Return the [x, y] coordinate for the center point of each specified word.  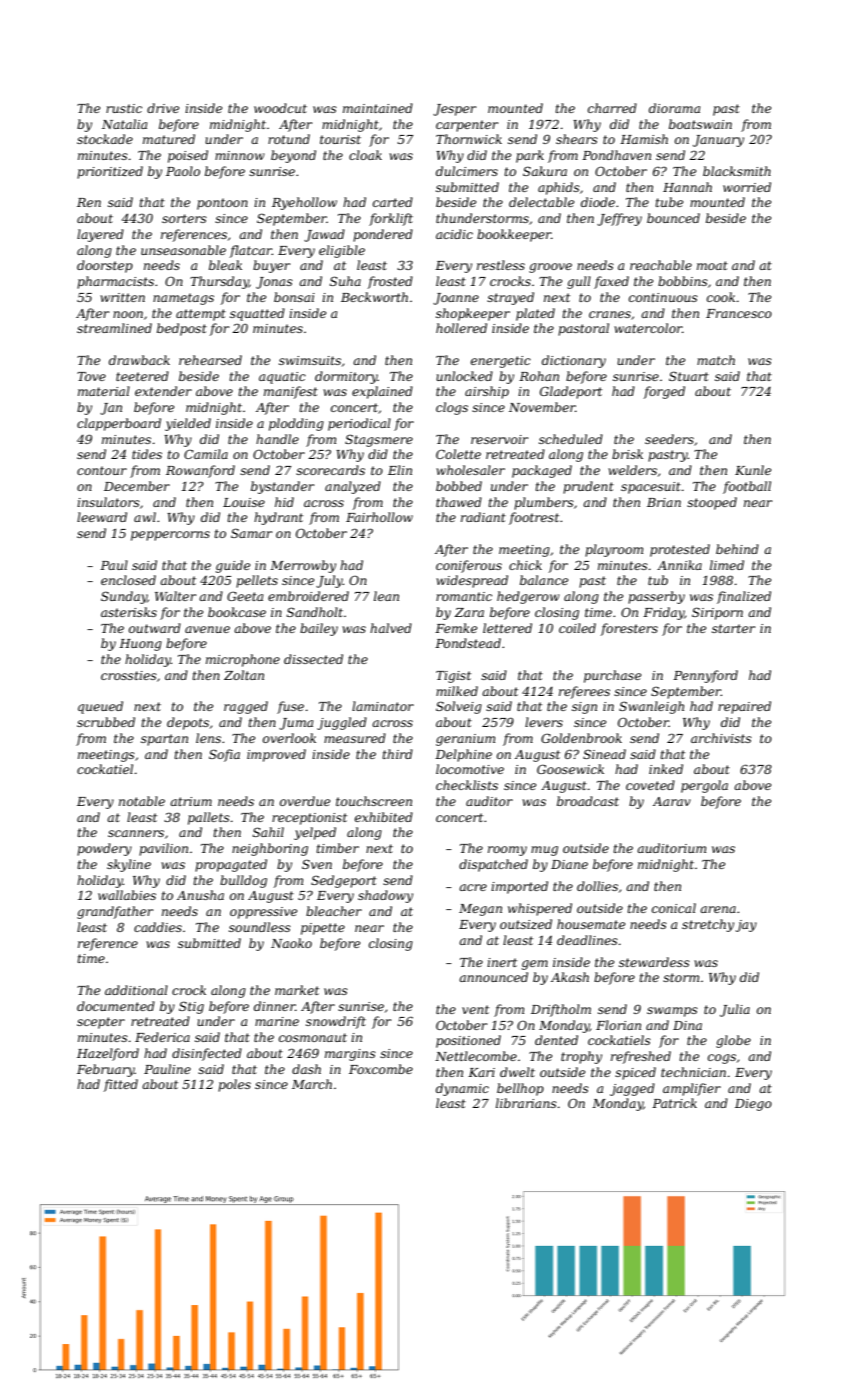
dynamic [462, 1089]
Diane [569, 864]
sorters [184, 218]
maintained [378, 108]
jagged [632, 1089]
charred [612, 108]
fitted [120, 1085]
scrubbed [106, 722]
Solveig [459, 707]
